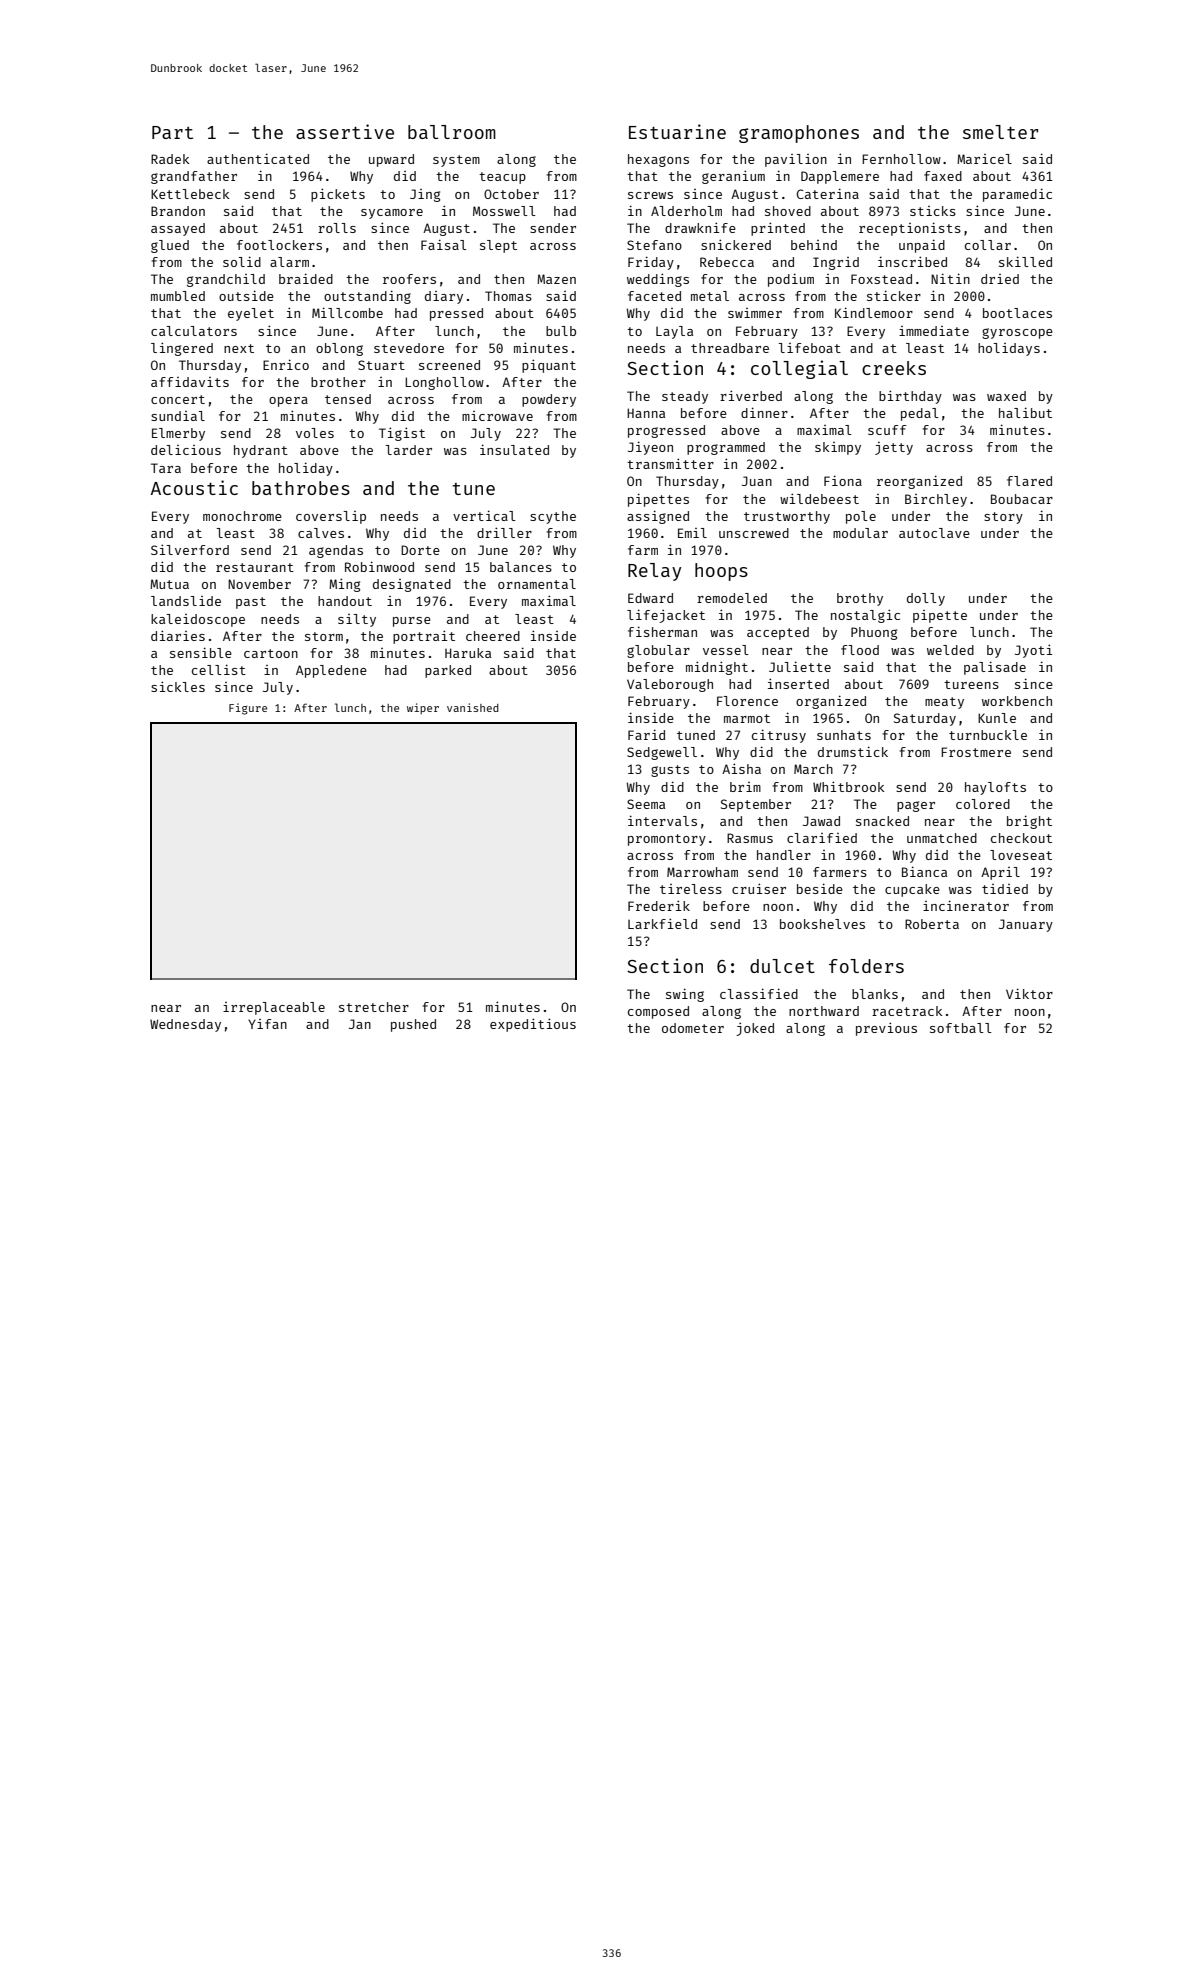 This image has width=1204, height=1983. I want to click on Mutua, so click(169, 584).
